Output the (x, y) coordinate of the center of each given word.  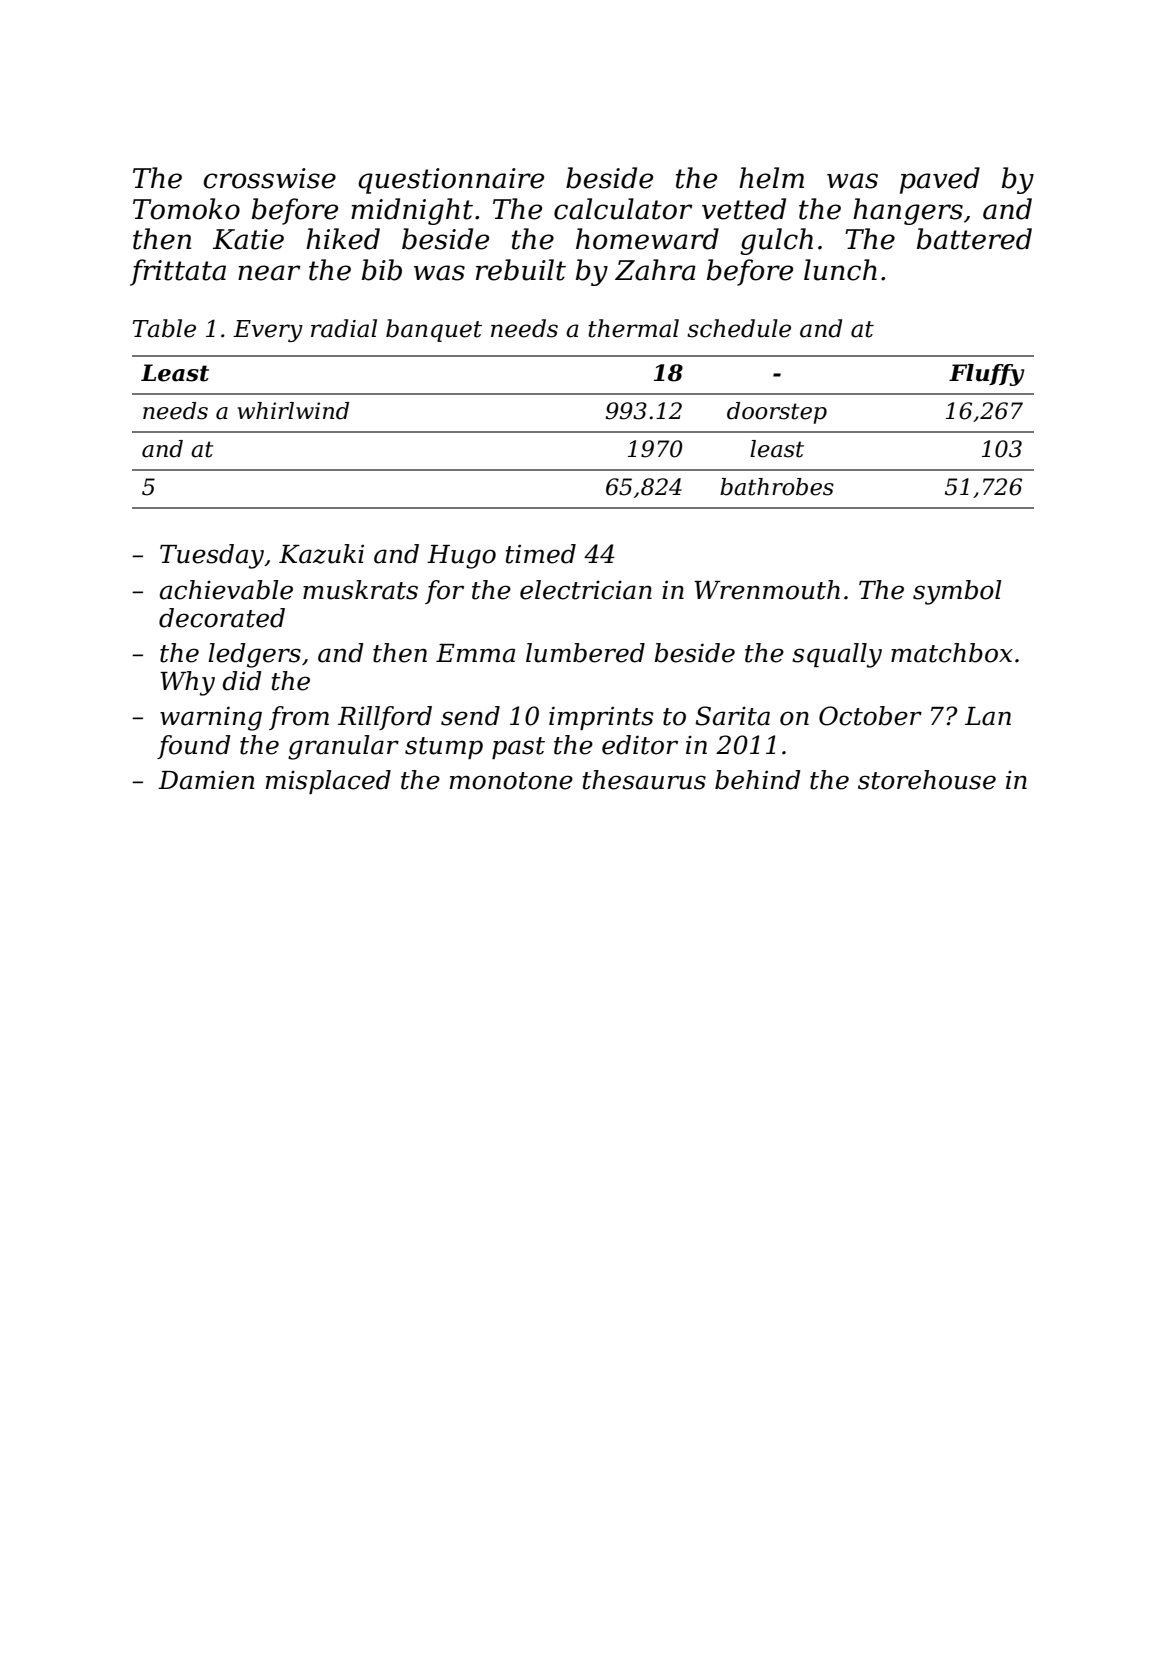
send (470, 716)
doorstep (777, 413)
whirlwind (293, 411)
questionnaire (451, 181)
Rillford (385, 718)
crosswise (269, 178)
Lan (988, 716)
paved (940, 180)
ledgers (254, 655)
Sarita (732, 716)
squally (837, 655)
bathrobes (777, 487)
